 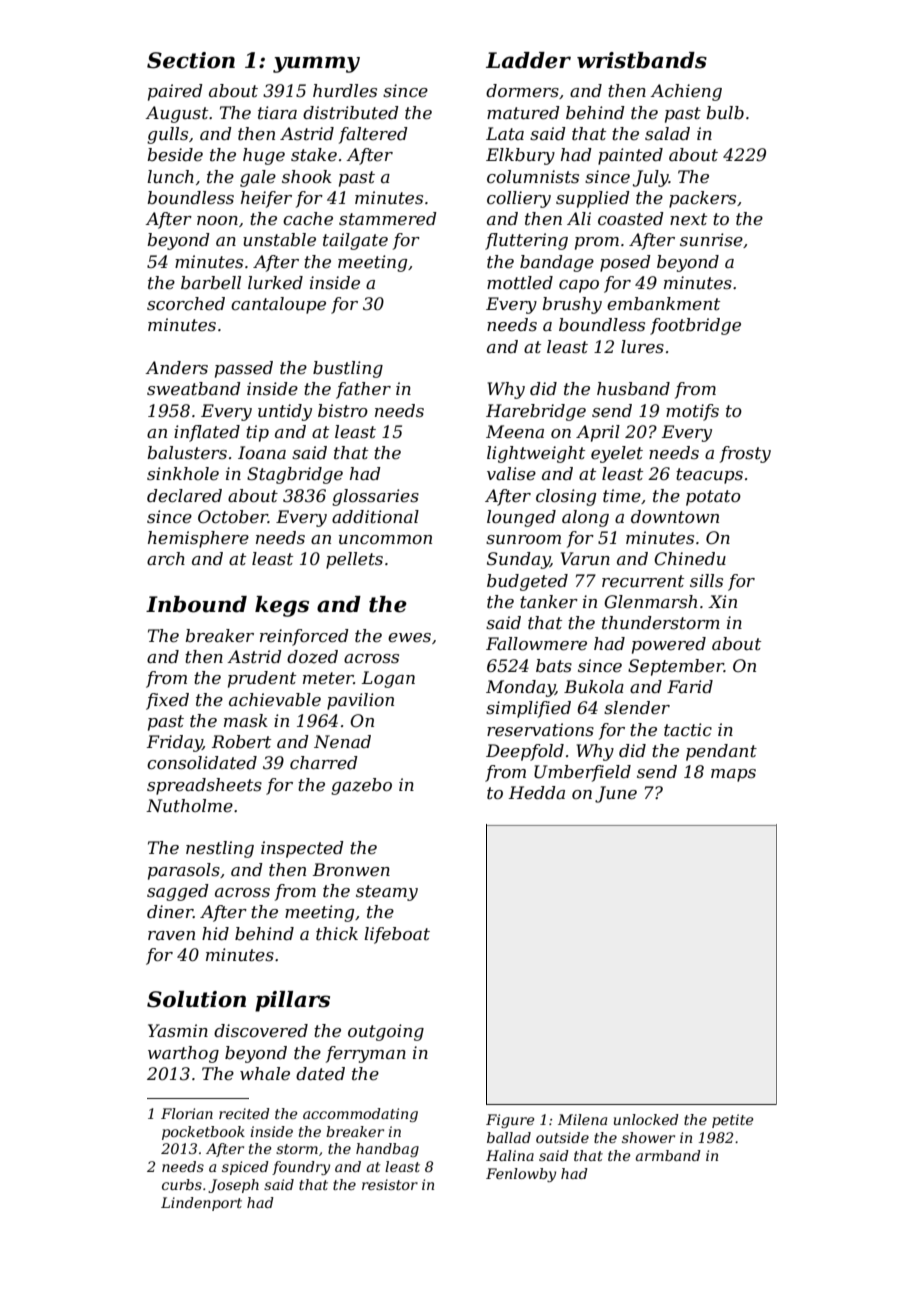 What do you see at coordinates (245, 1168) in the page?
I see `spiced` at bounding box center [245, 1168].
